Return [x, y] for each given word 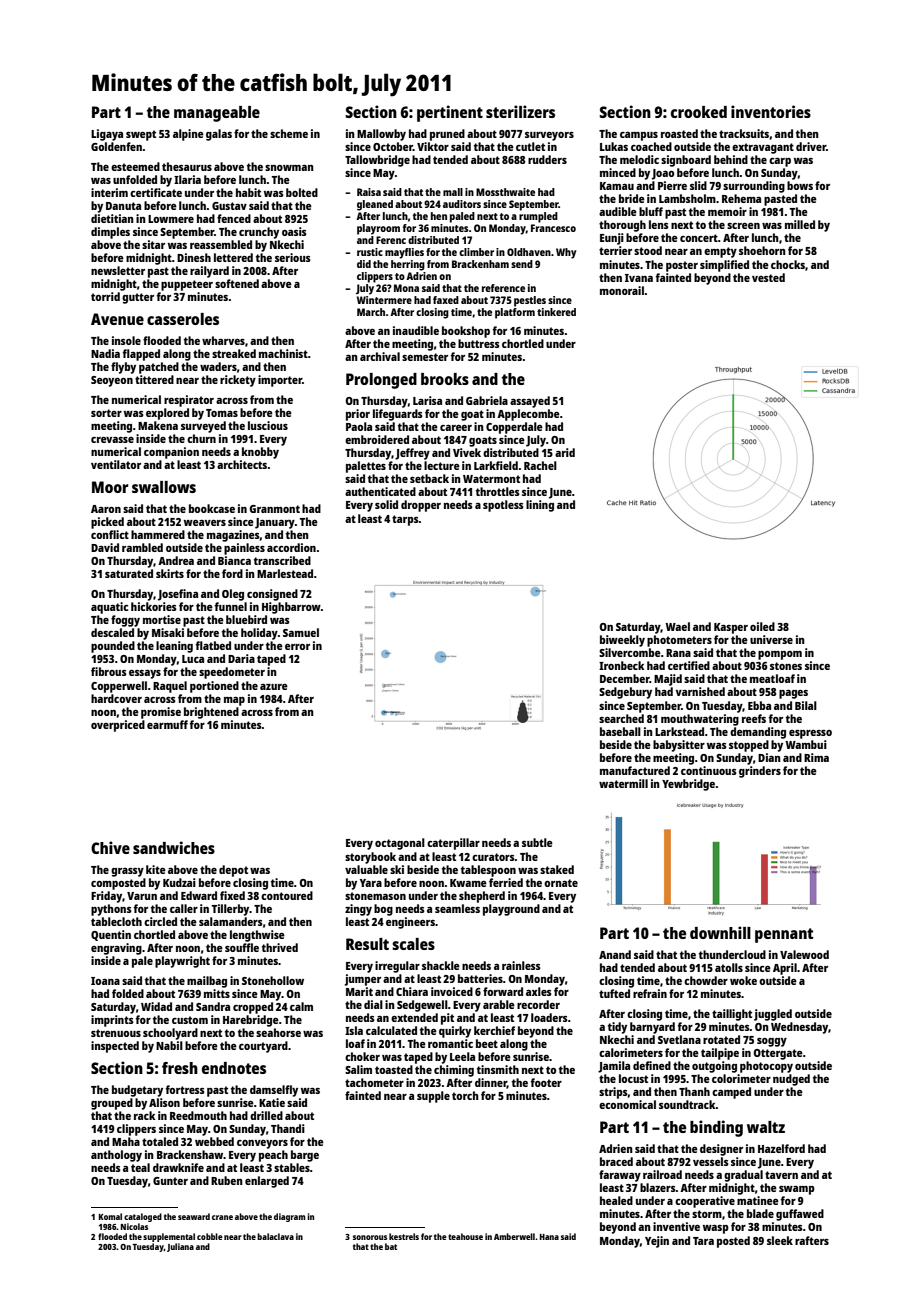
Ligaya [107, 135]
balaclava [275, 1236]
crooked [699, 112]
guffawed [800, 1215]
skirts [170, 573]
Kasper [731, 628]
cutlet [530, 146]
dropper [421, 506]
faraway [620, 1176]
